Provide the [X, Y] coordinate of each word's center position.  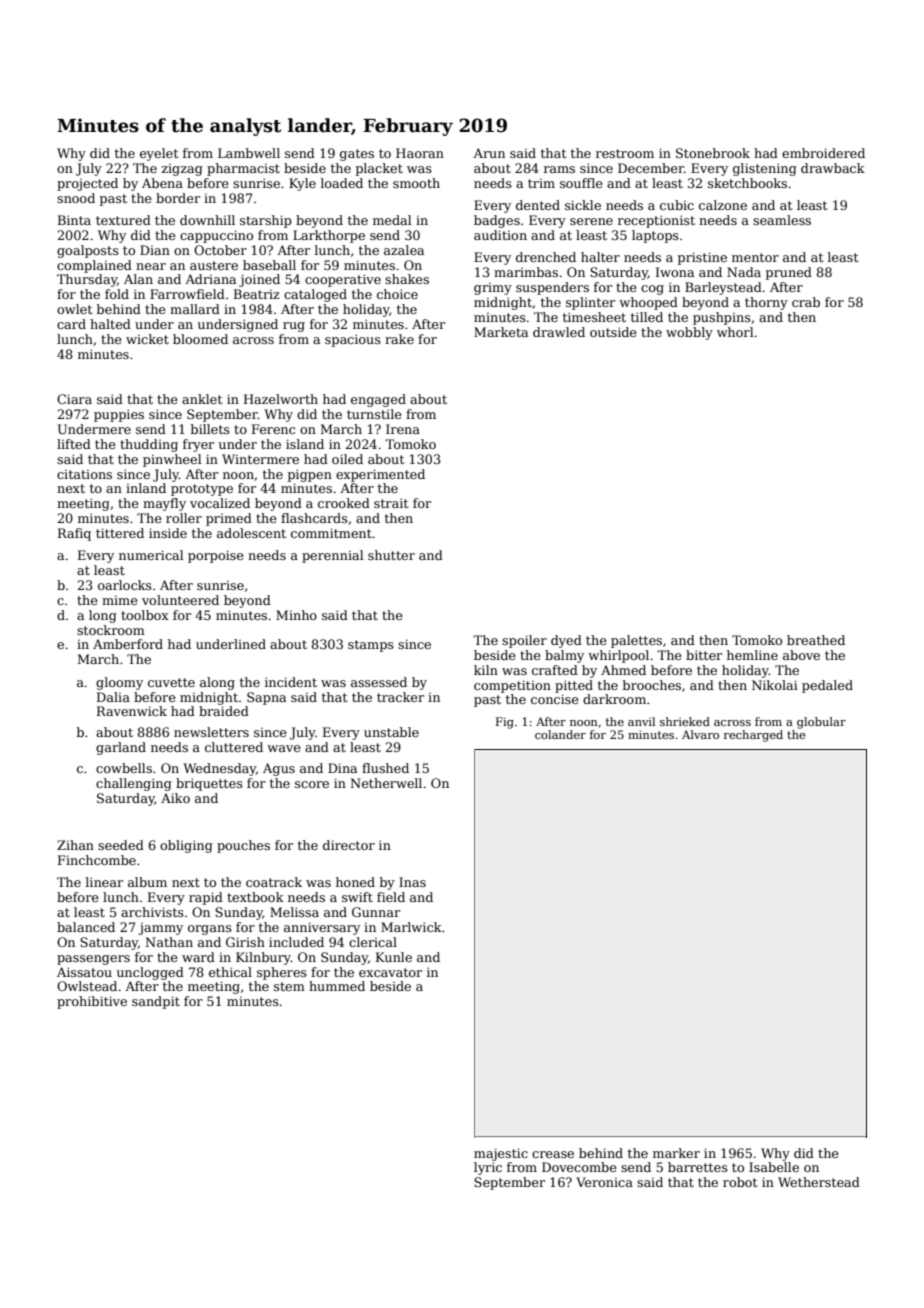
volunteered [180, 600]
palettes [636, 641]
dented [538, 205]
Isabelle [774, 1167]
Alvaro [700, 734]
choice [397, 294]
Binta [74, 220]
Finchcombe [97, 860]
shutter [391, 555]
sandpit [156, 1002]
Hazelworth [281, 399]
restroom [625, 153]
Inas [412, 882]
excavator [390, 972]
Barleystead [723, 288]
